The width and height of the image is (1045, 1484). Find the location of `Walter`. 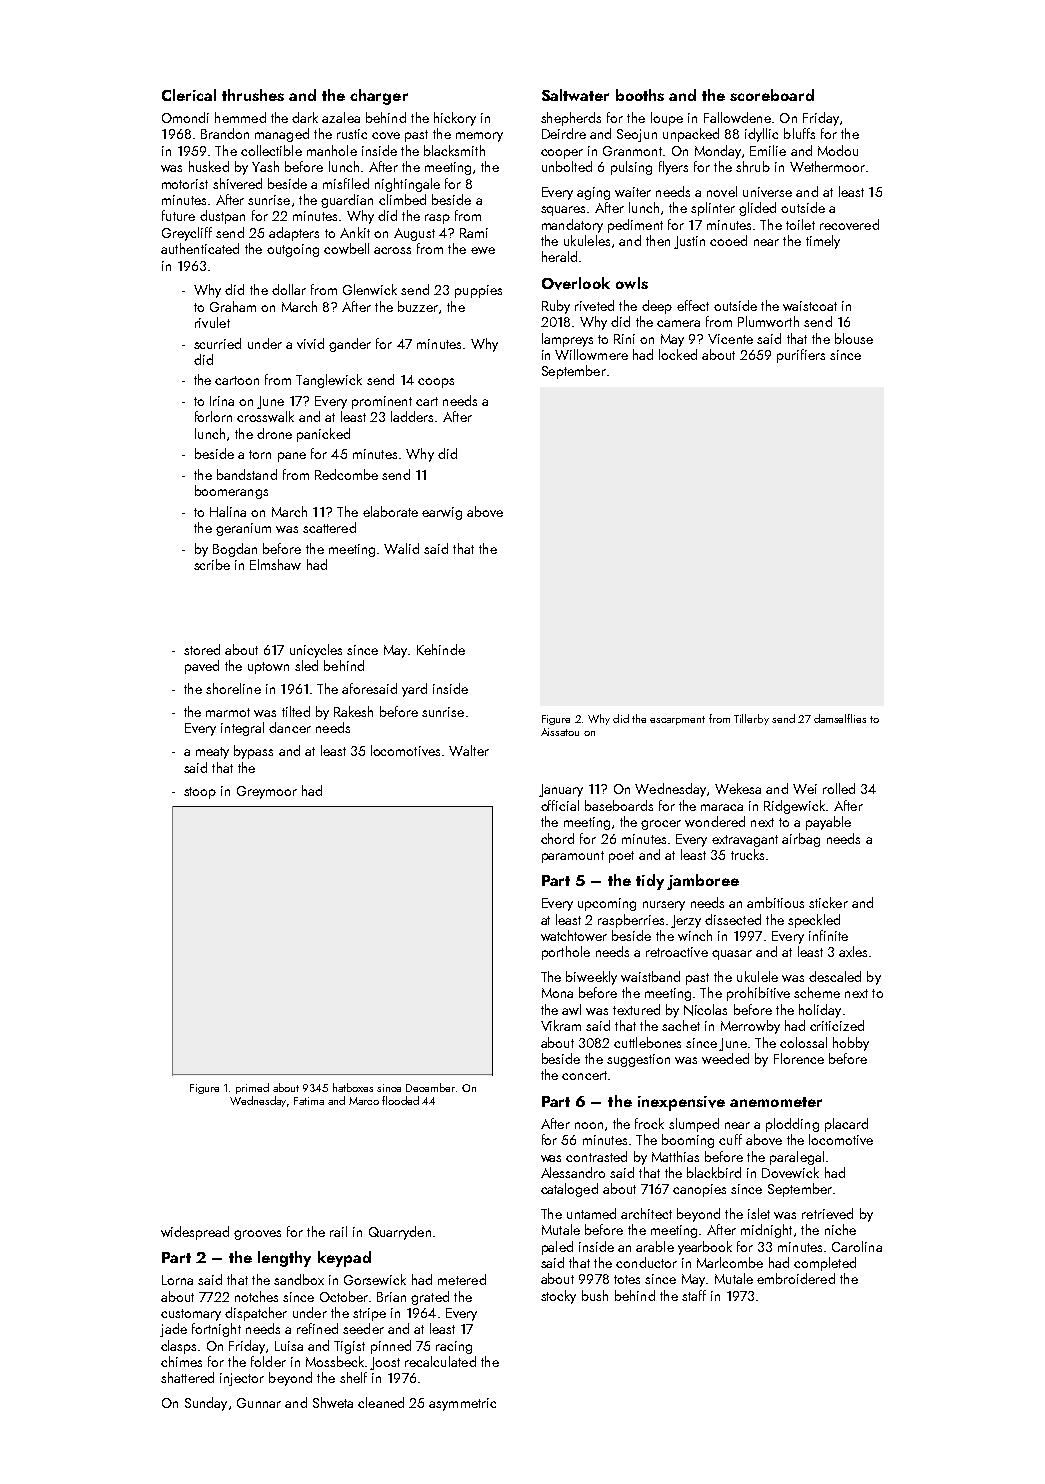

Walter is located at coordinates (469, 750).
